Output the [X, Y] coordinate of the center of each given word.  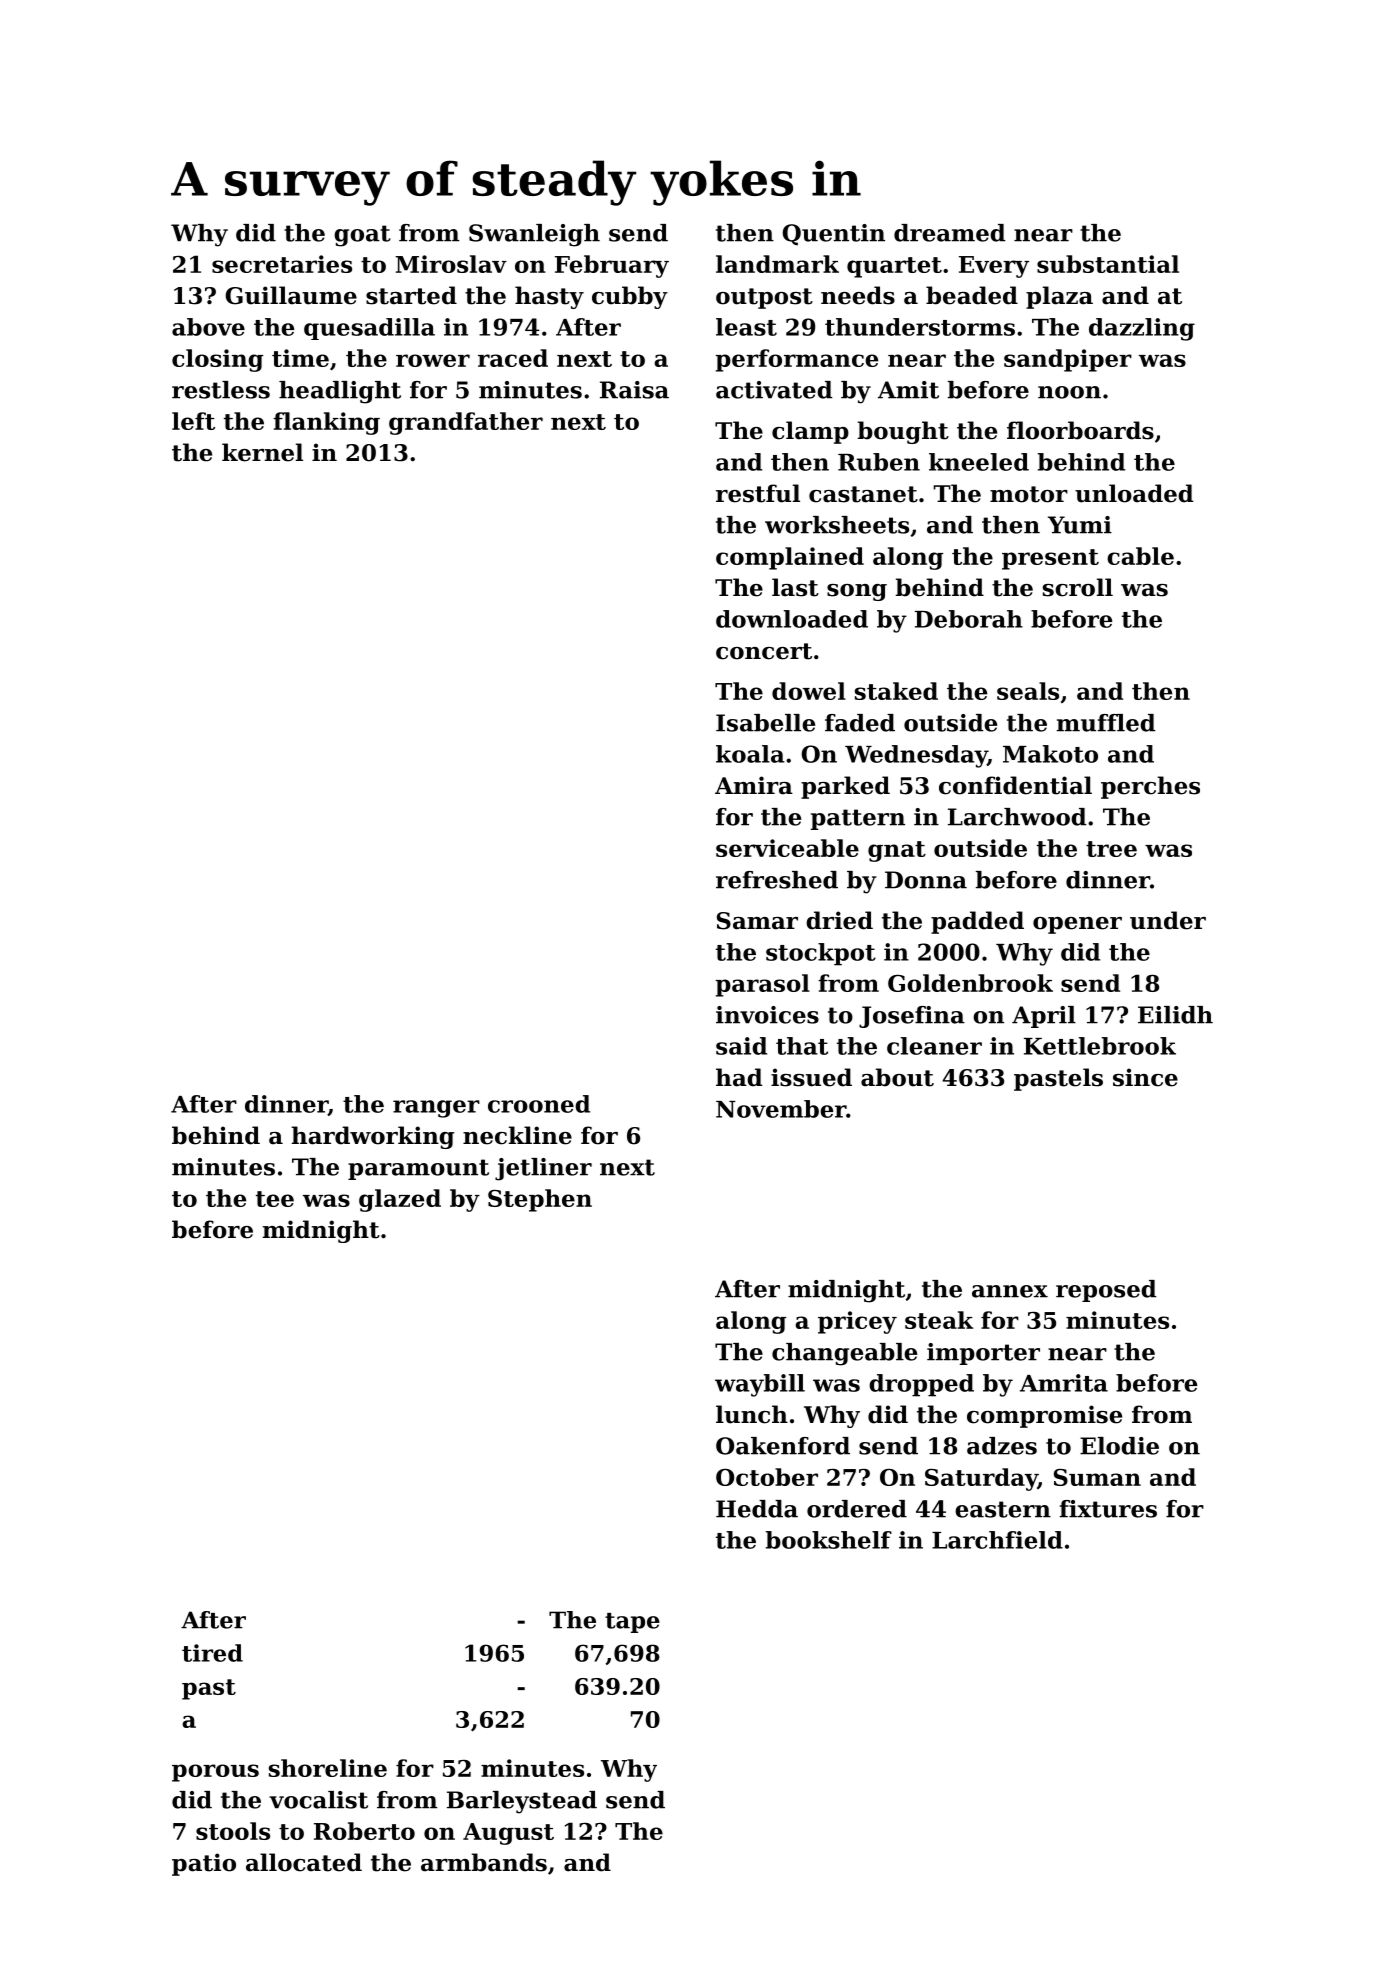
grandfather [466, 423]
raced [513, 358]
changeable [844, 1354]
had [739, 1077]
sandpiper [1068, 360]
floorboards [1080, 430]
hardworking [372, 1137]
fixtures [1108, 1509]
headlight [340, 392]
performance [797, 360]
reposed [1106, 1291]
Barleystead [522, 1802]
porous [215, 1773]
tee [275, 1199]
